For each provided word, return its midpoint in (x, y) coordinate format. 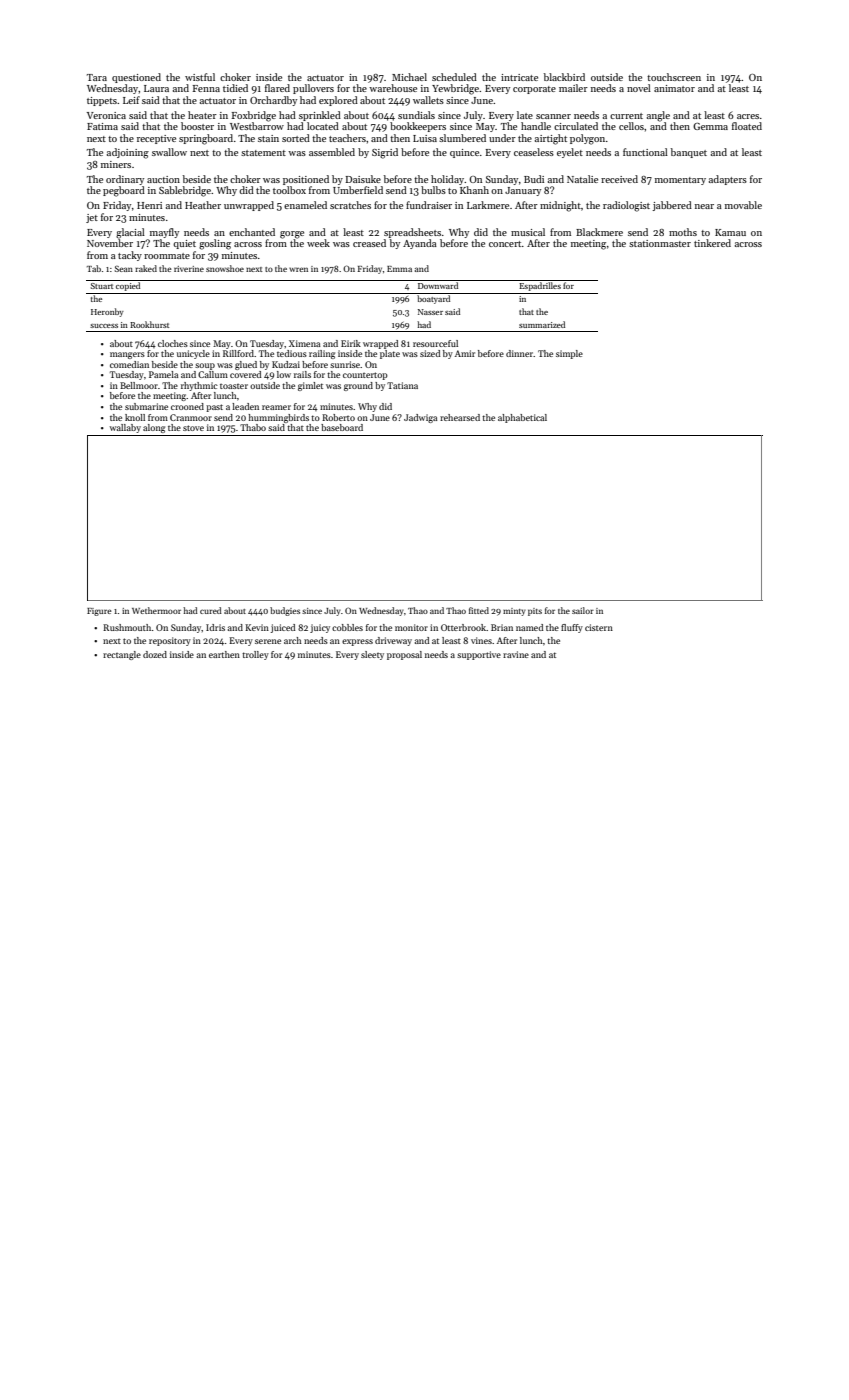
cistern (599, 627)
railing (322, 354)
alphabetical (522, 418)
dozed (155, 654)
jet (92, 218)
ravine (516, 654)
